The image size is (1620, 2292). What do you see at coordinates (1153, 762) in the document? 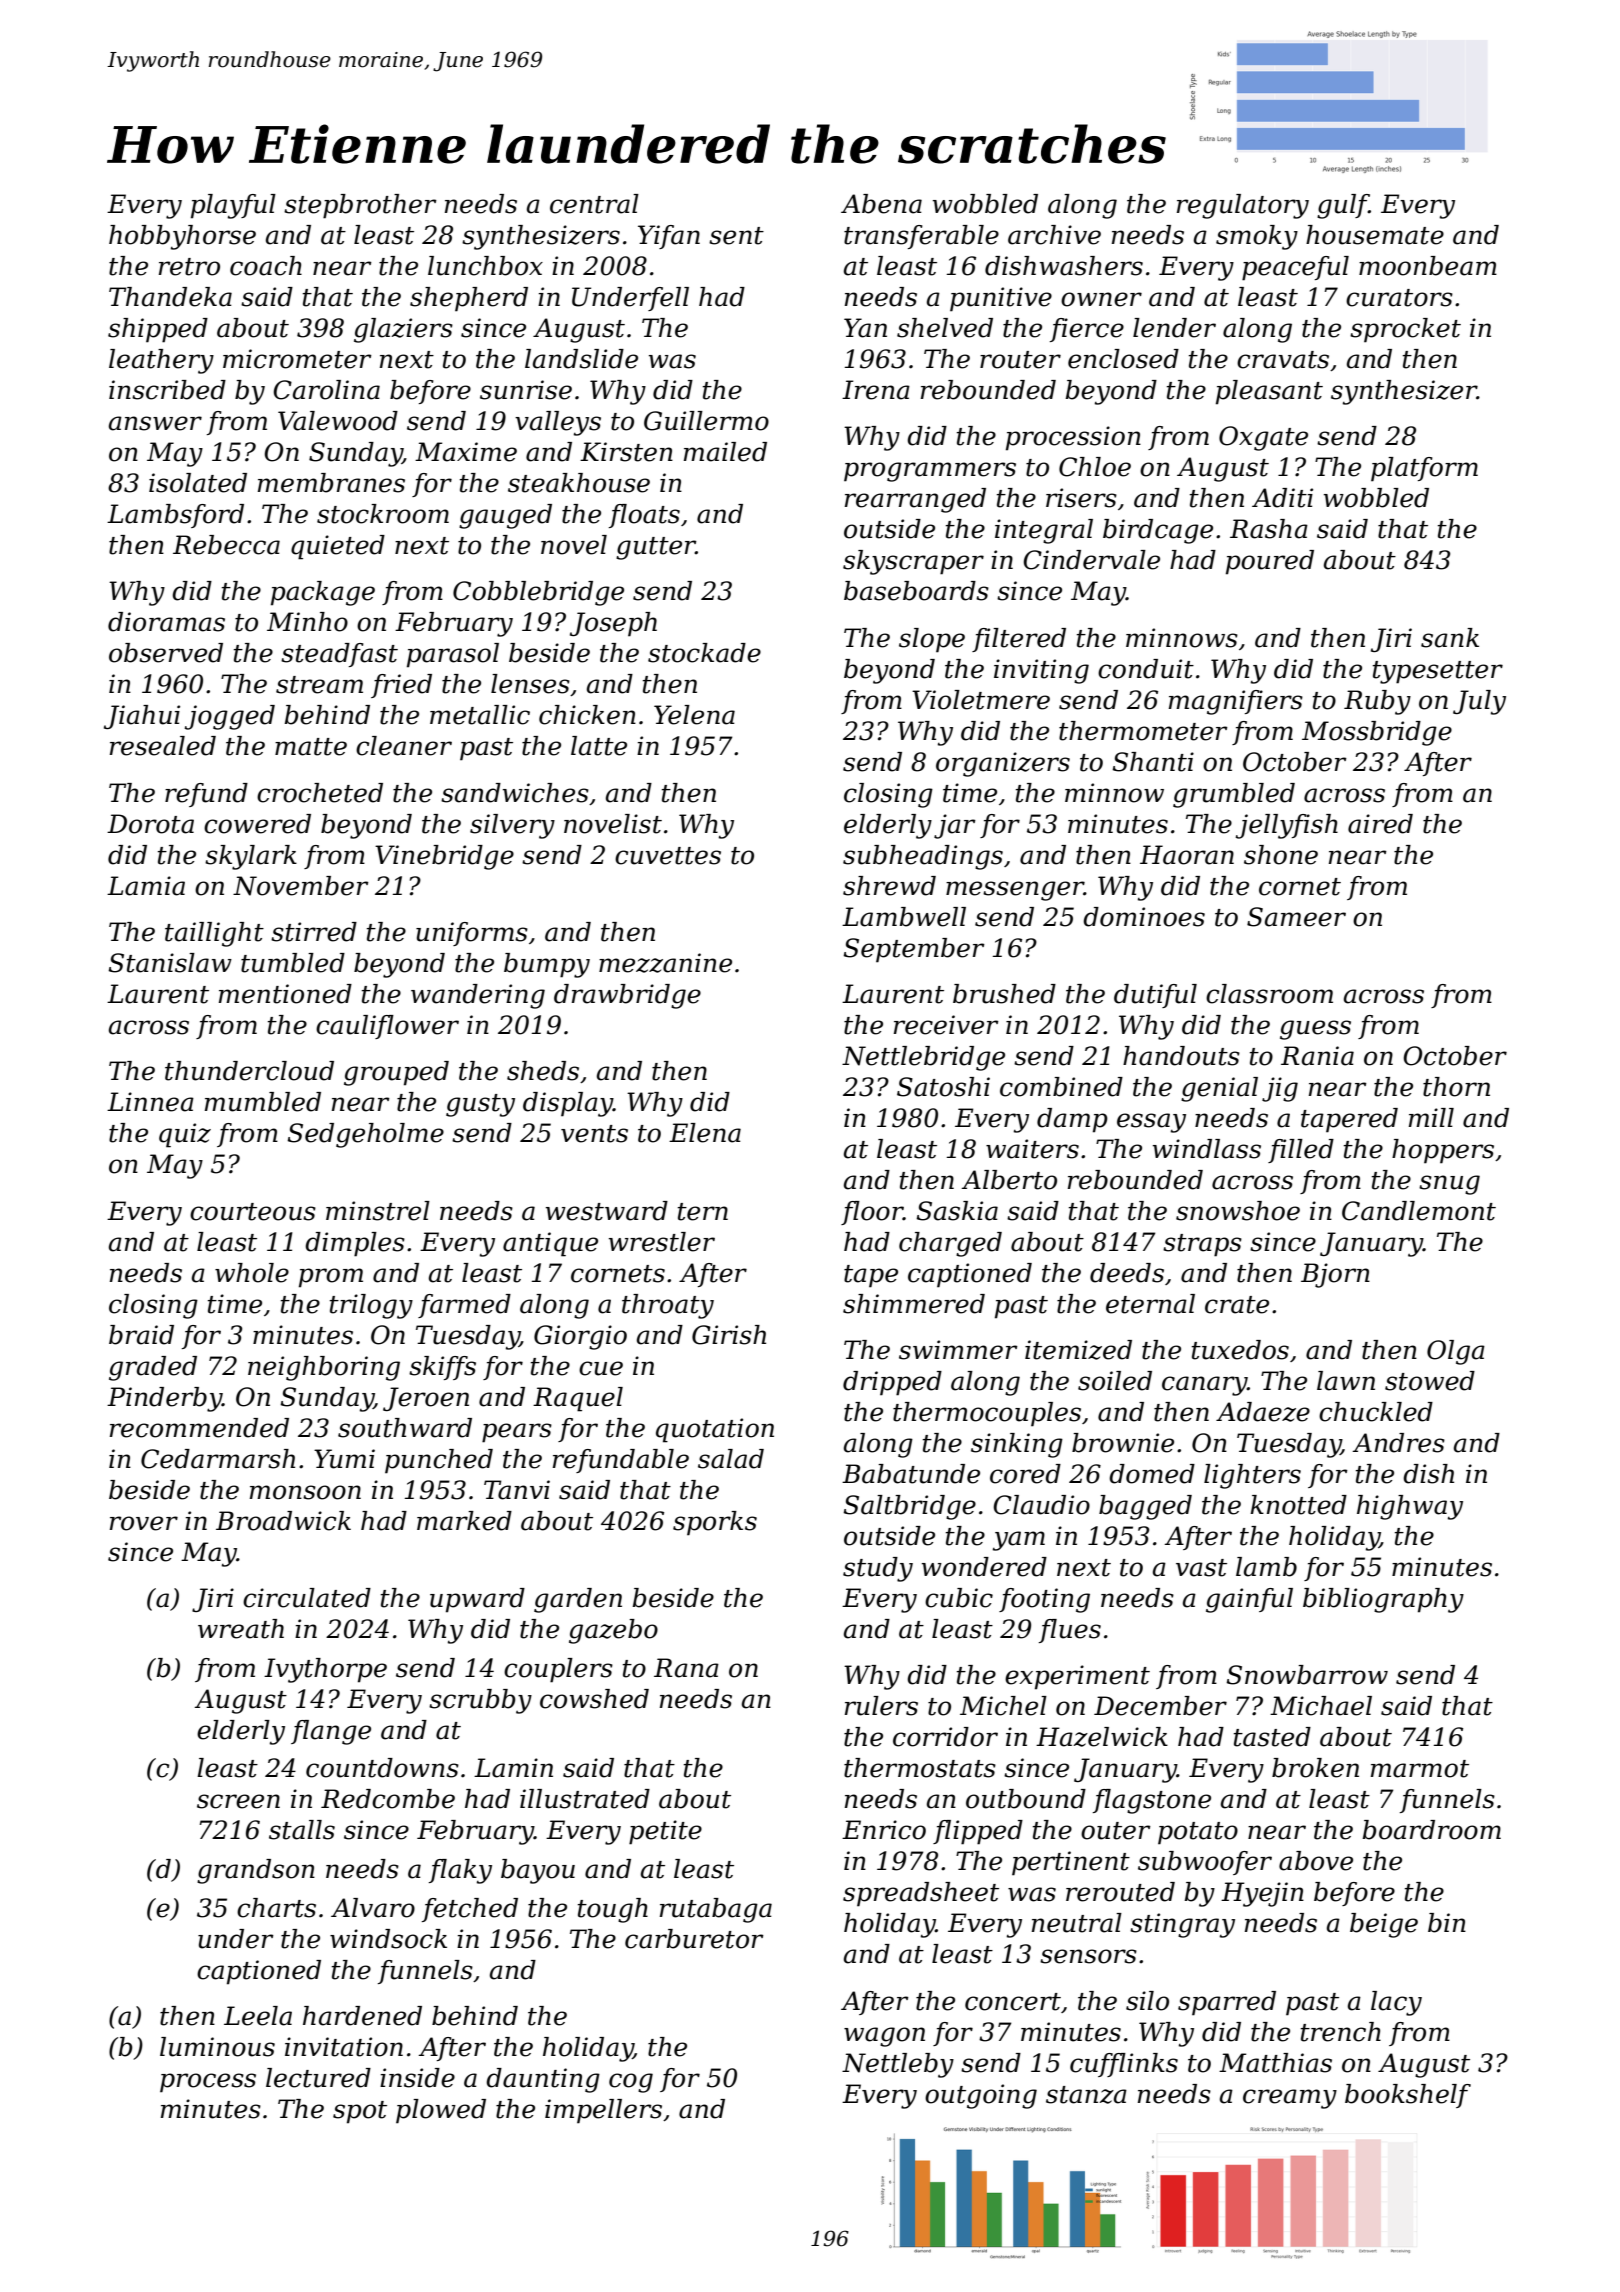
I see `Shanti` at bounding box center [1153, 762].
